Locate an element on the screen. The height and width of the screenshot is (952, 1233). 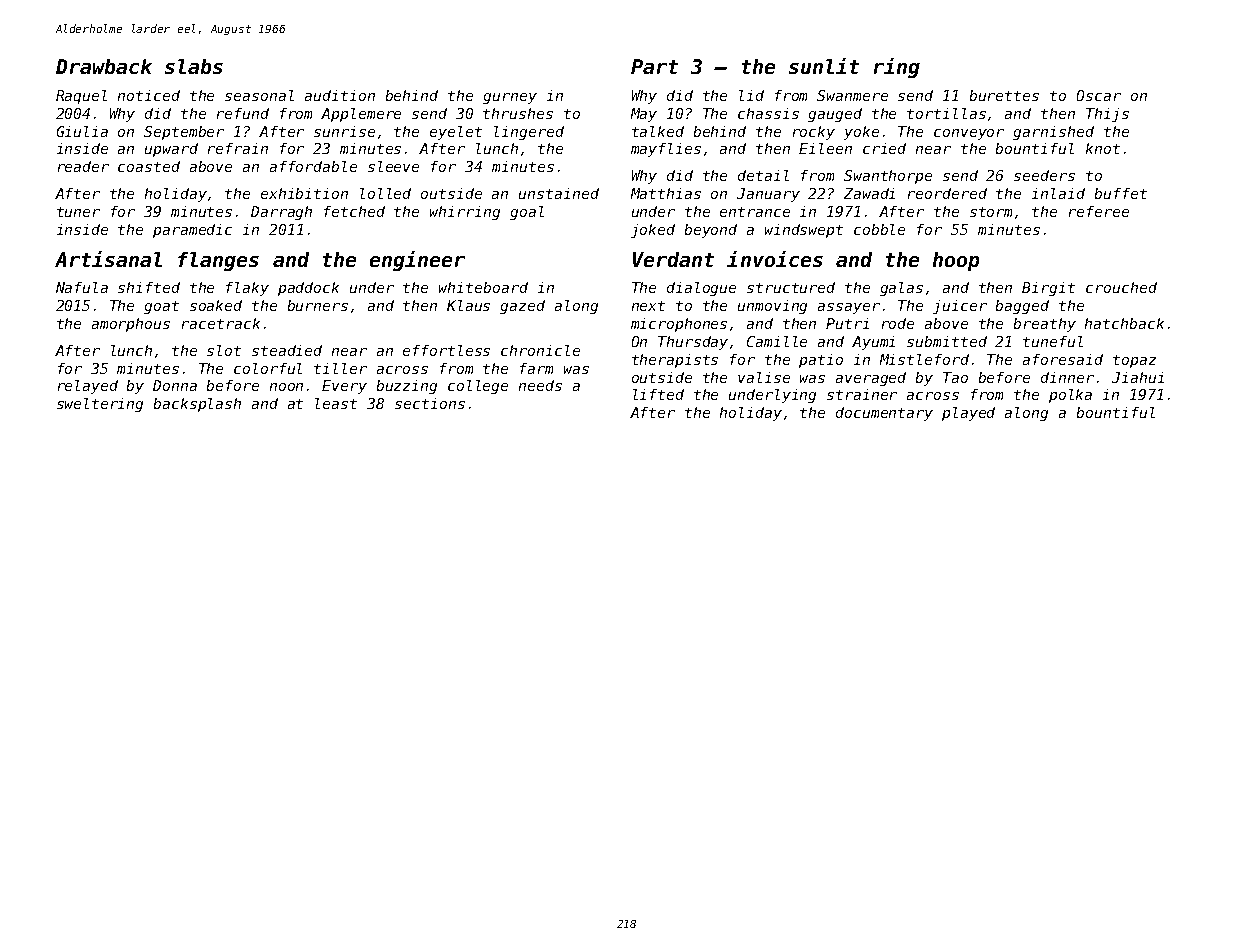
Artisanal is located at coordinates (108, 259).
